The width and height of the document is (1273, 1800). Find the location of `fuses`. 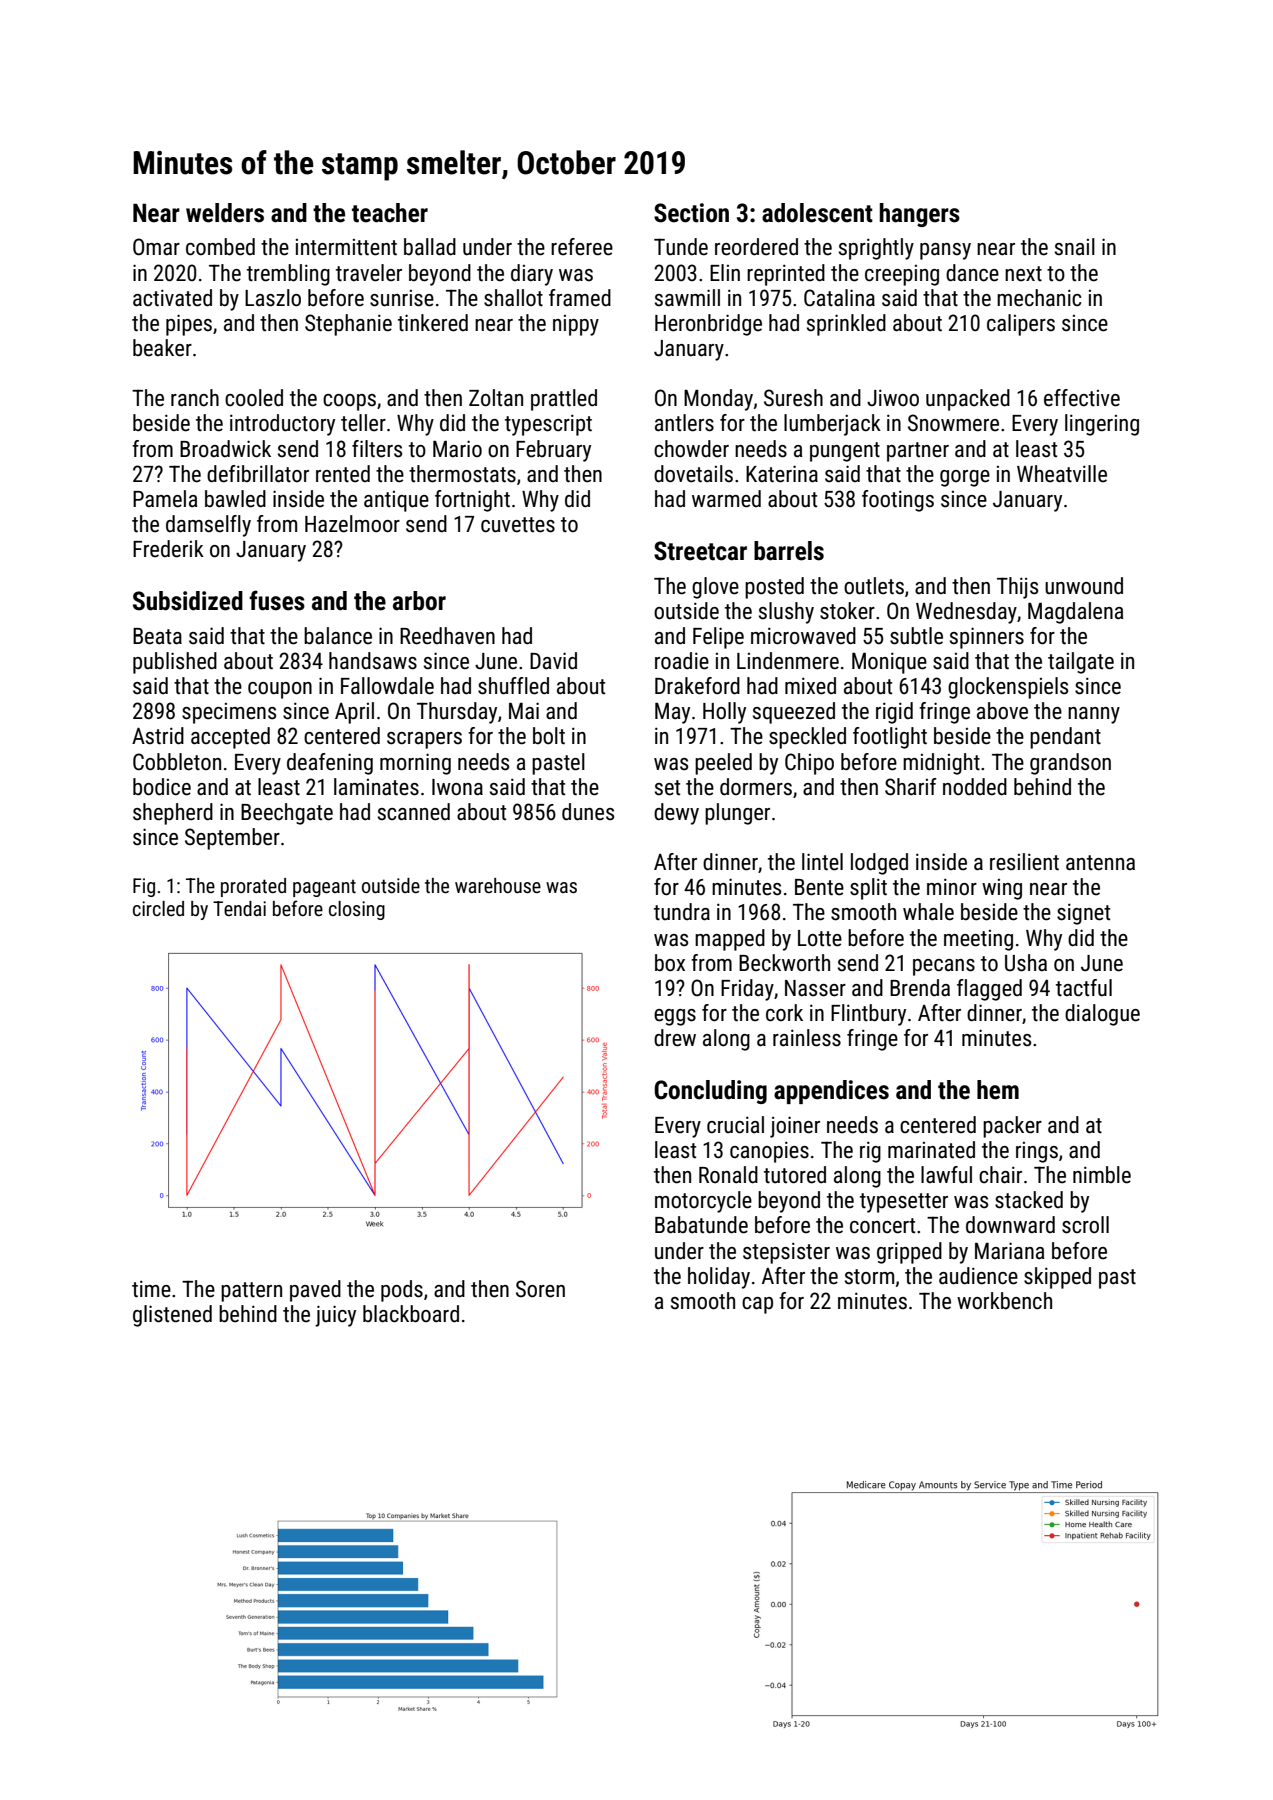

fuses is located at coordinates (277, 600).
